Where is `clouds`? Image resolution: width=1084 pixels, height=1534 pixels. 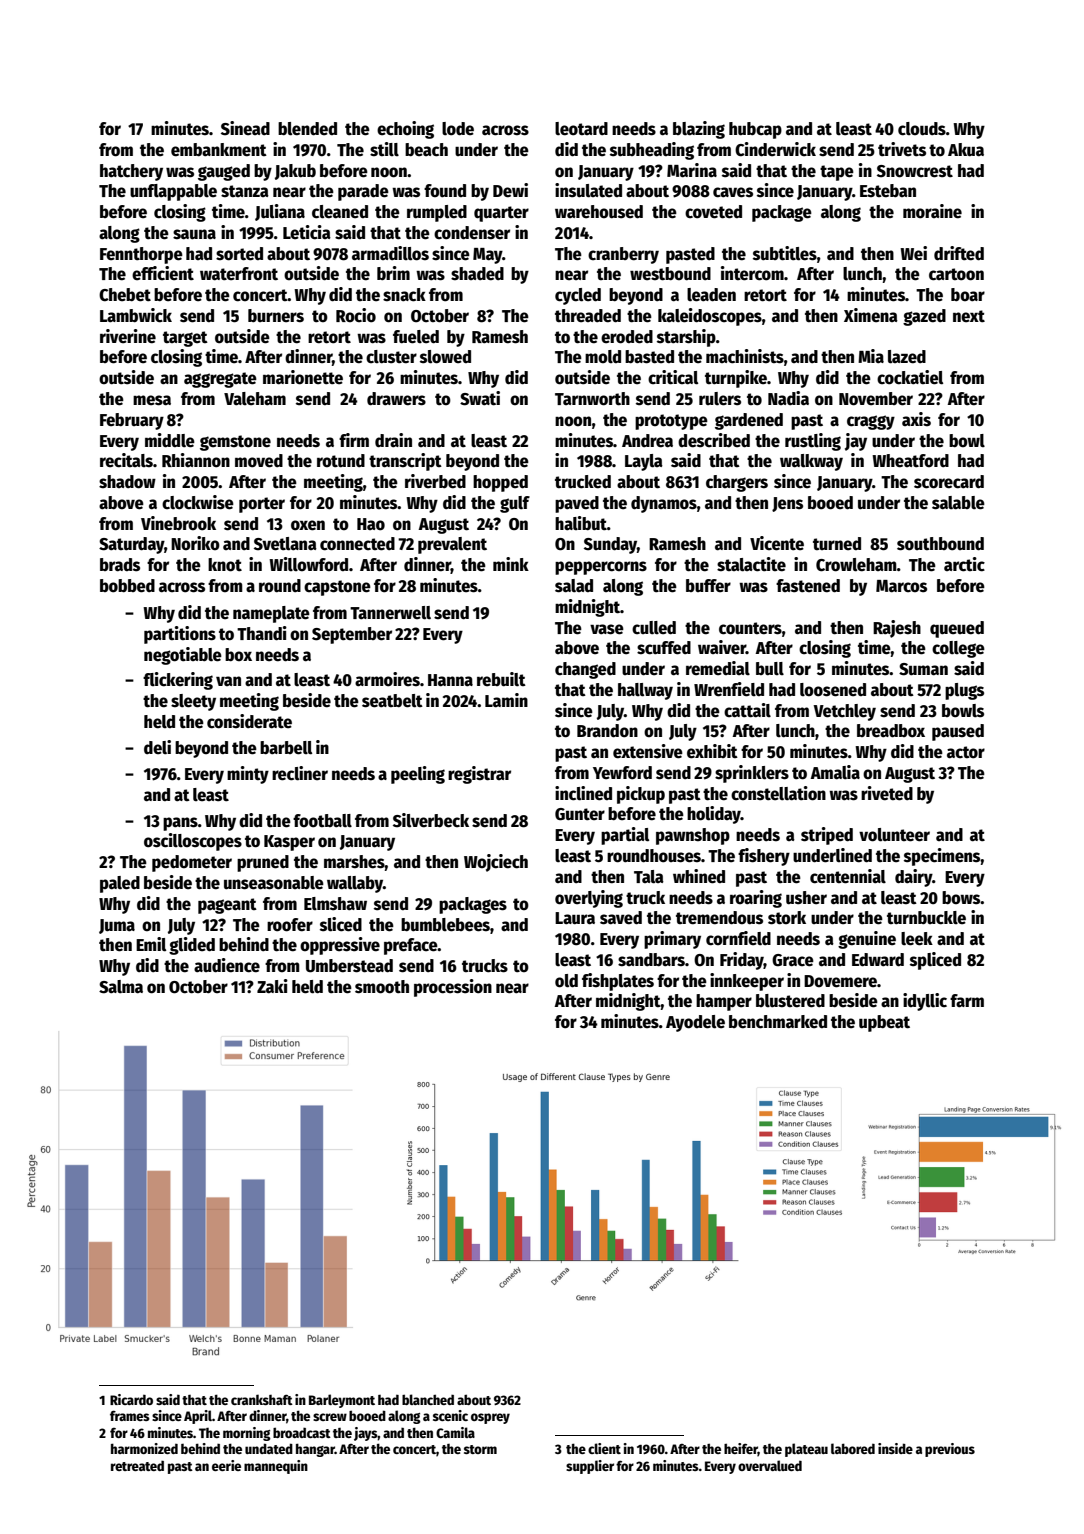
clouds is located at coordinates (922, 129).
